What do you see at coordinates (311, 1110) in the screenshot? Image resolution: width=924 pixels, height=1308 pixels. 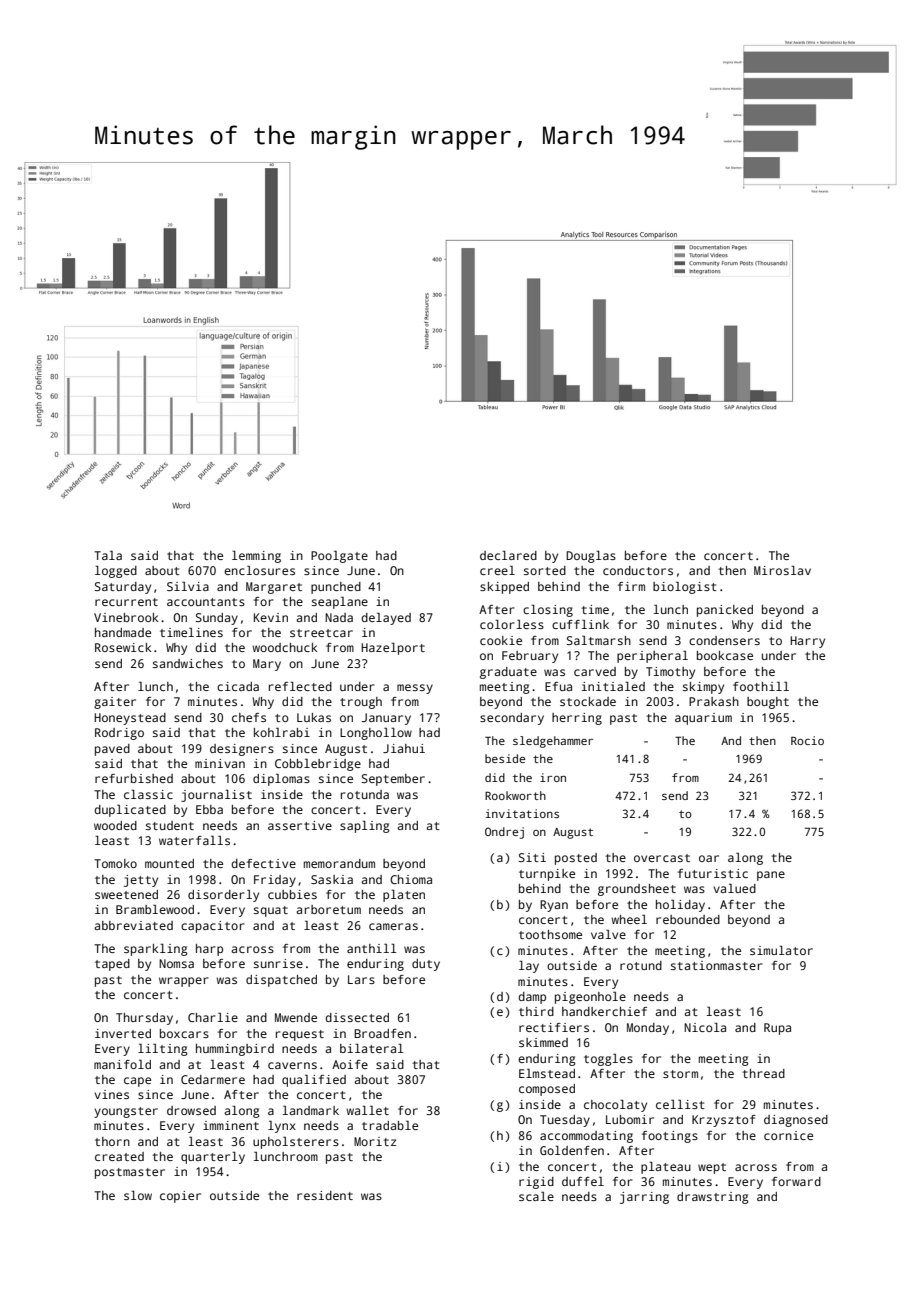 I see `landmark` at bounding box center [311, 1110].
